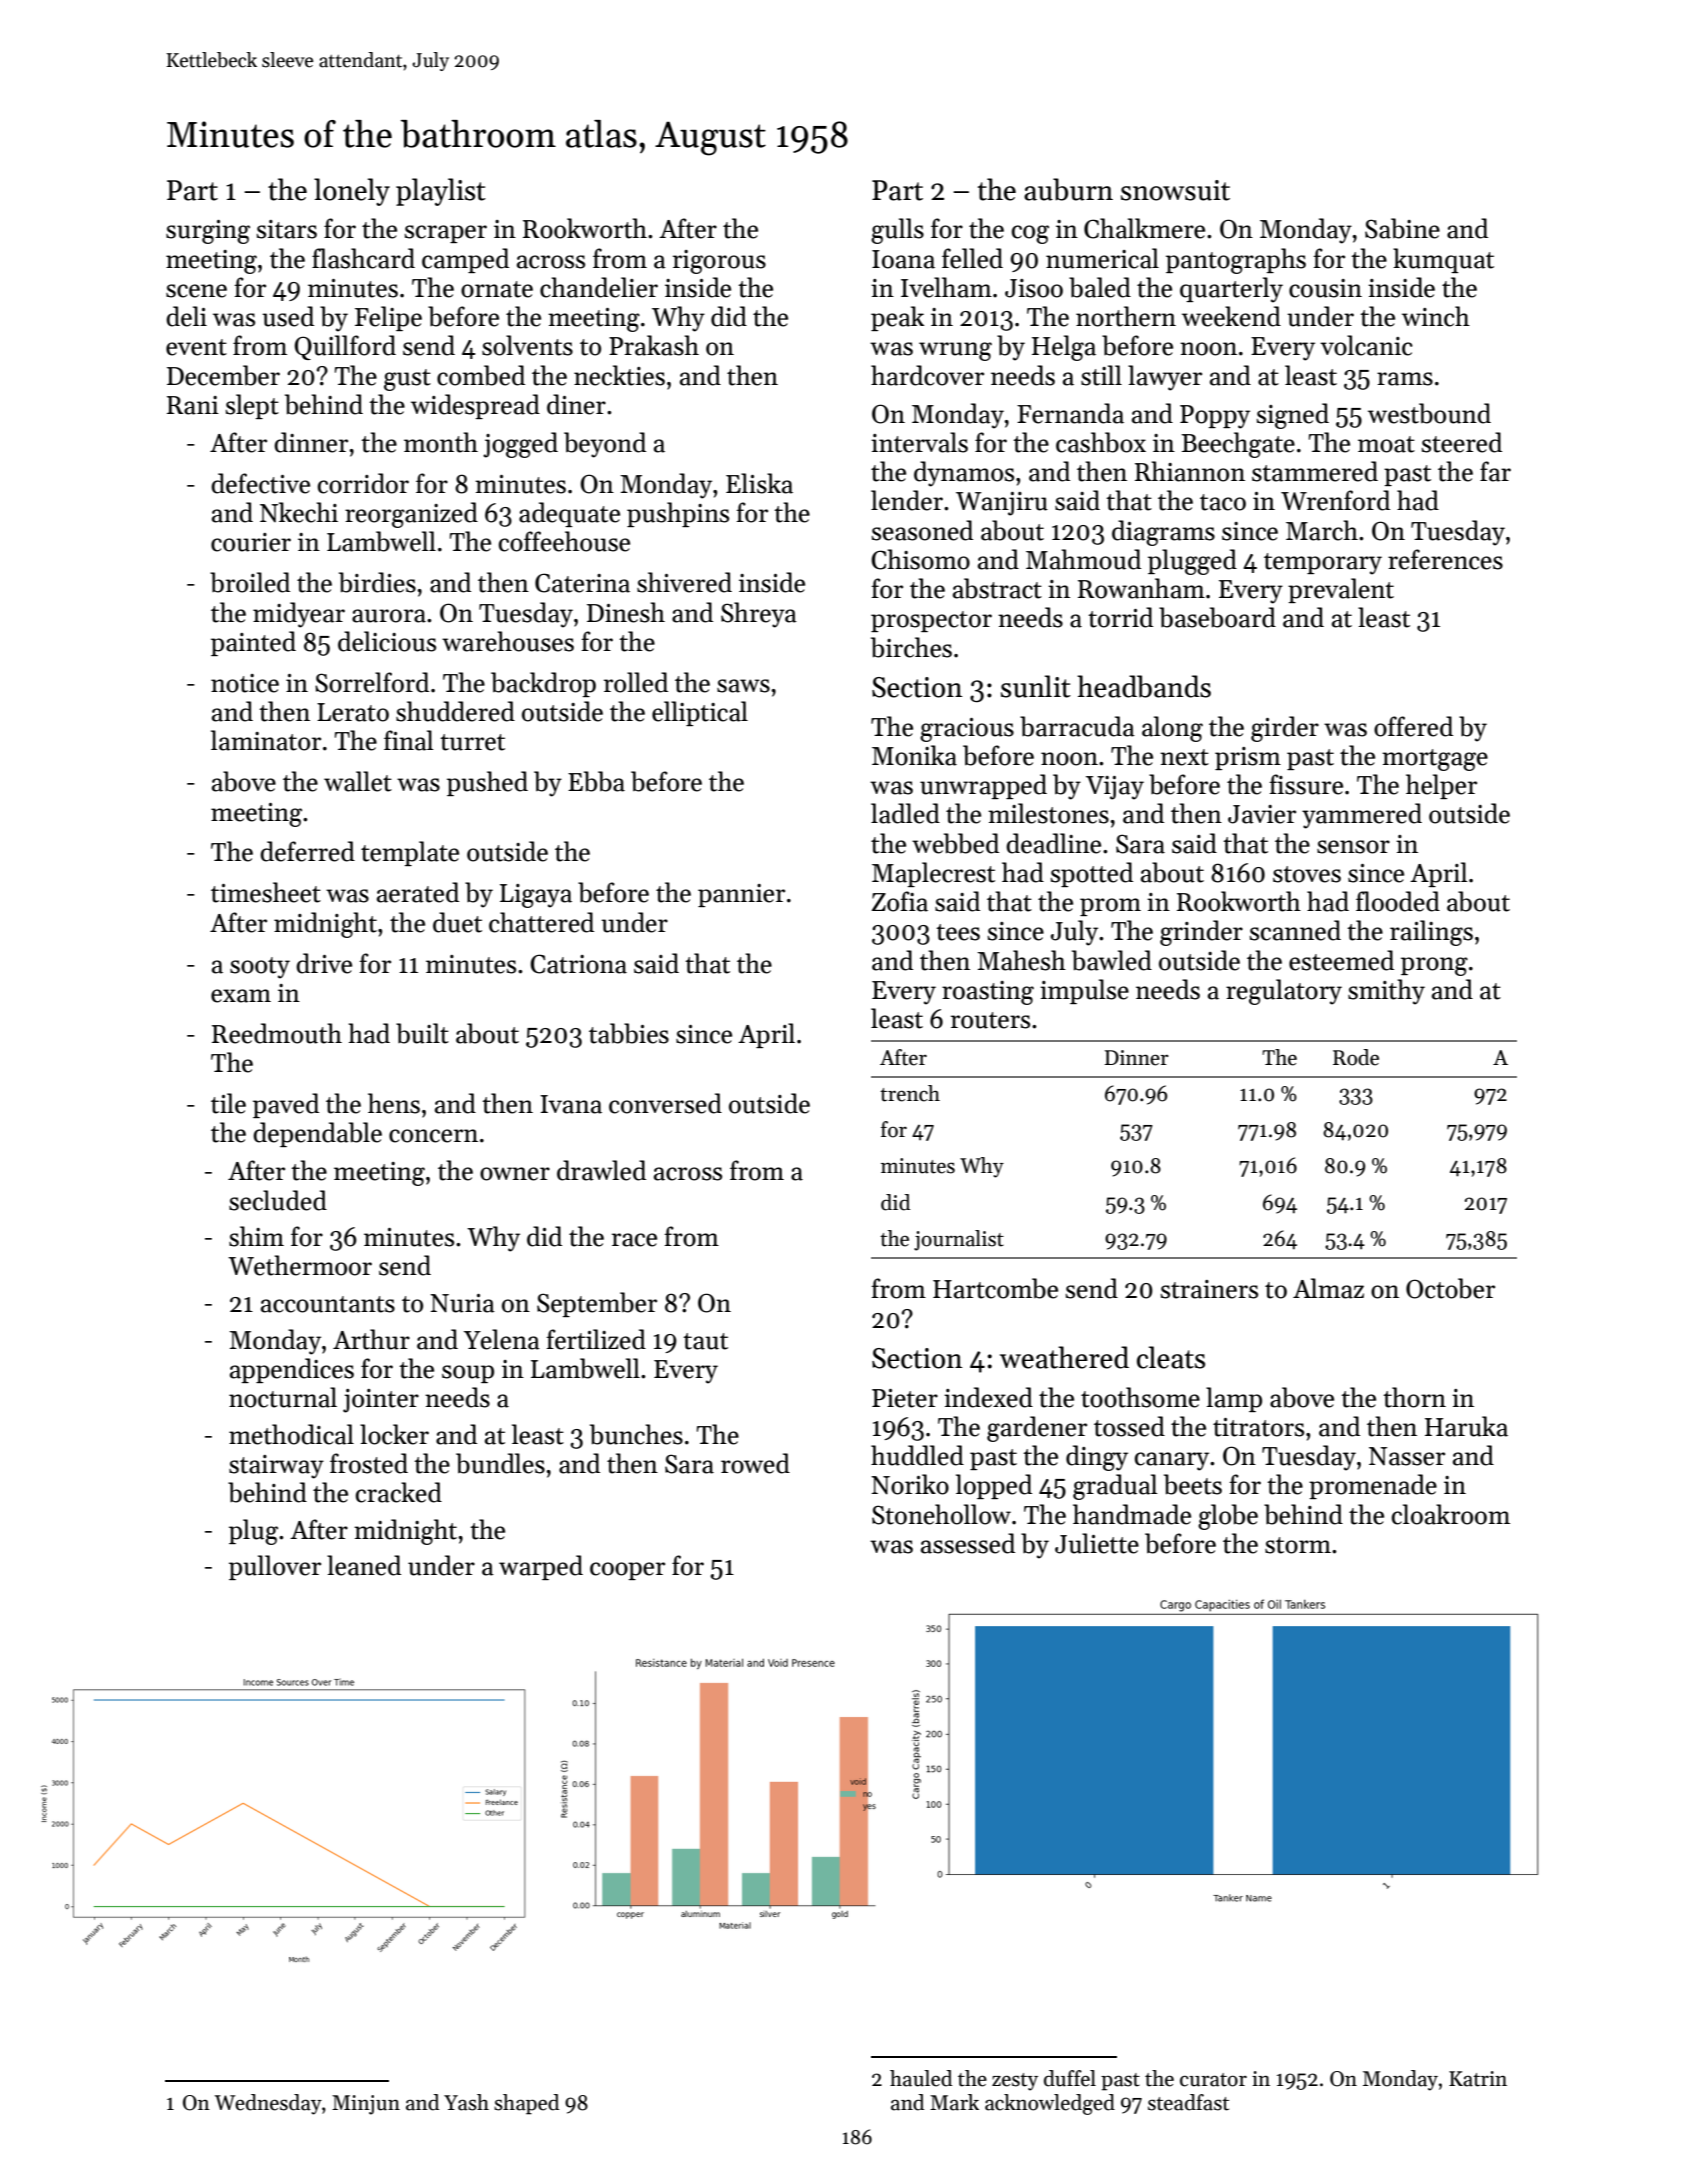 Image resolution: width=1683 pixels, height=2178 pixels. I want to click on snowsuit, so click(1175, 190).
